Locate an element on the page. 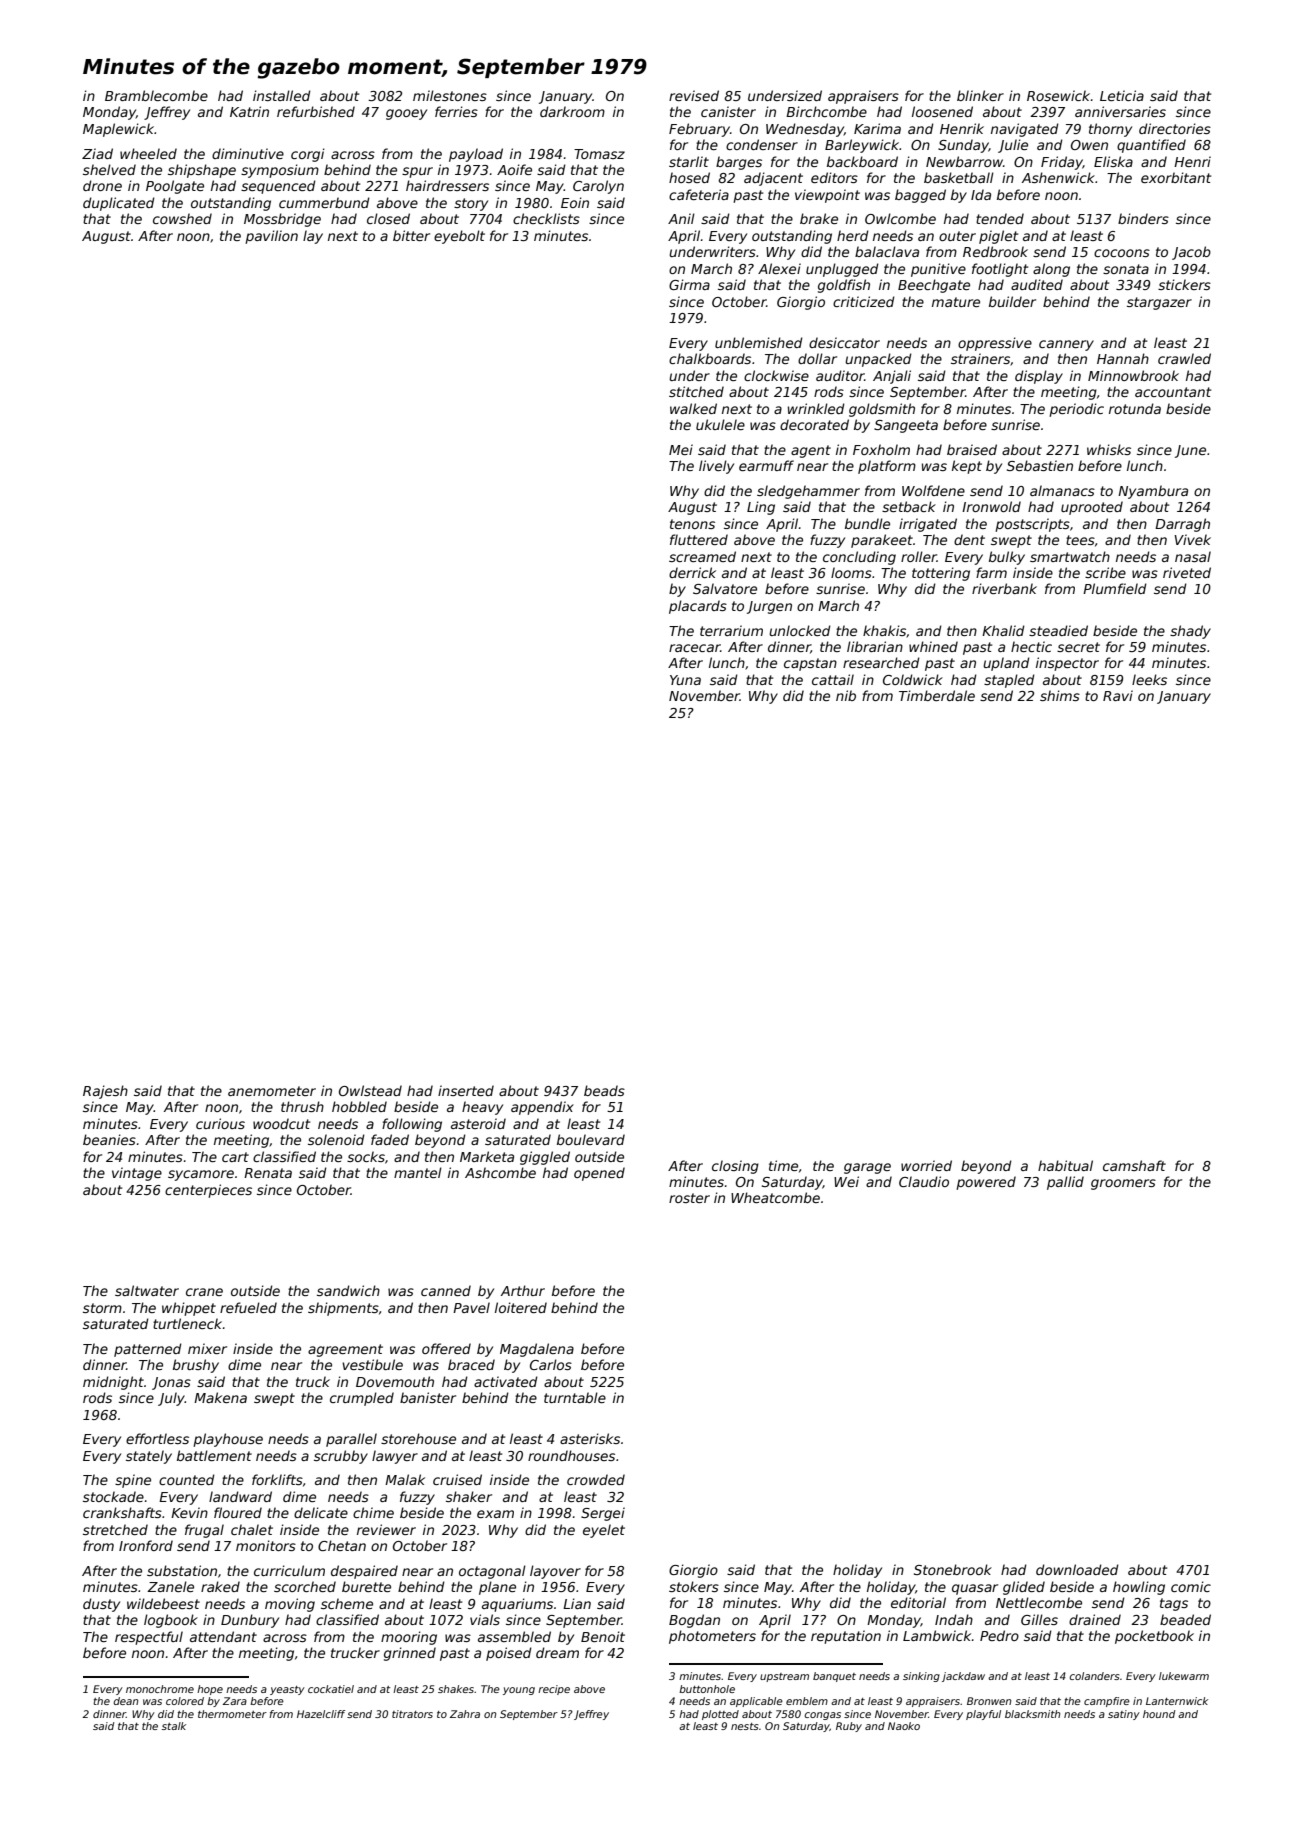 The image size is (1294, 1831). blinker is located at coordinates (980, 95).
